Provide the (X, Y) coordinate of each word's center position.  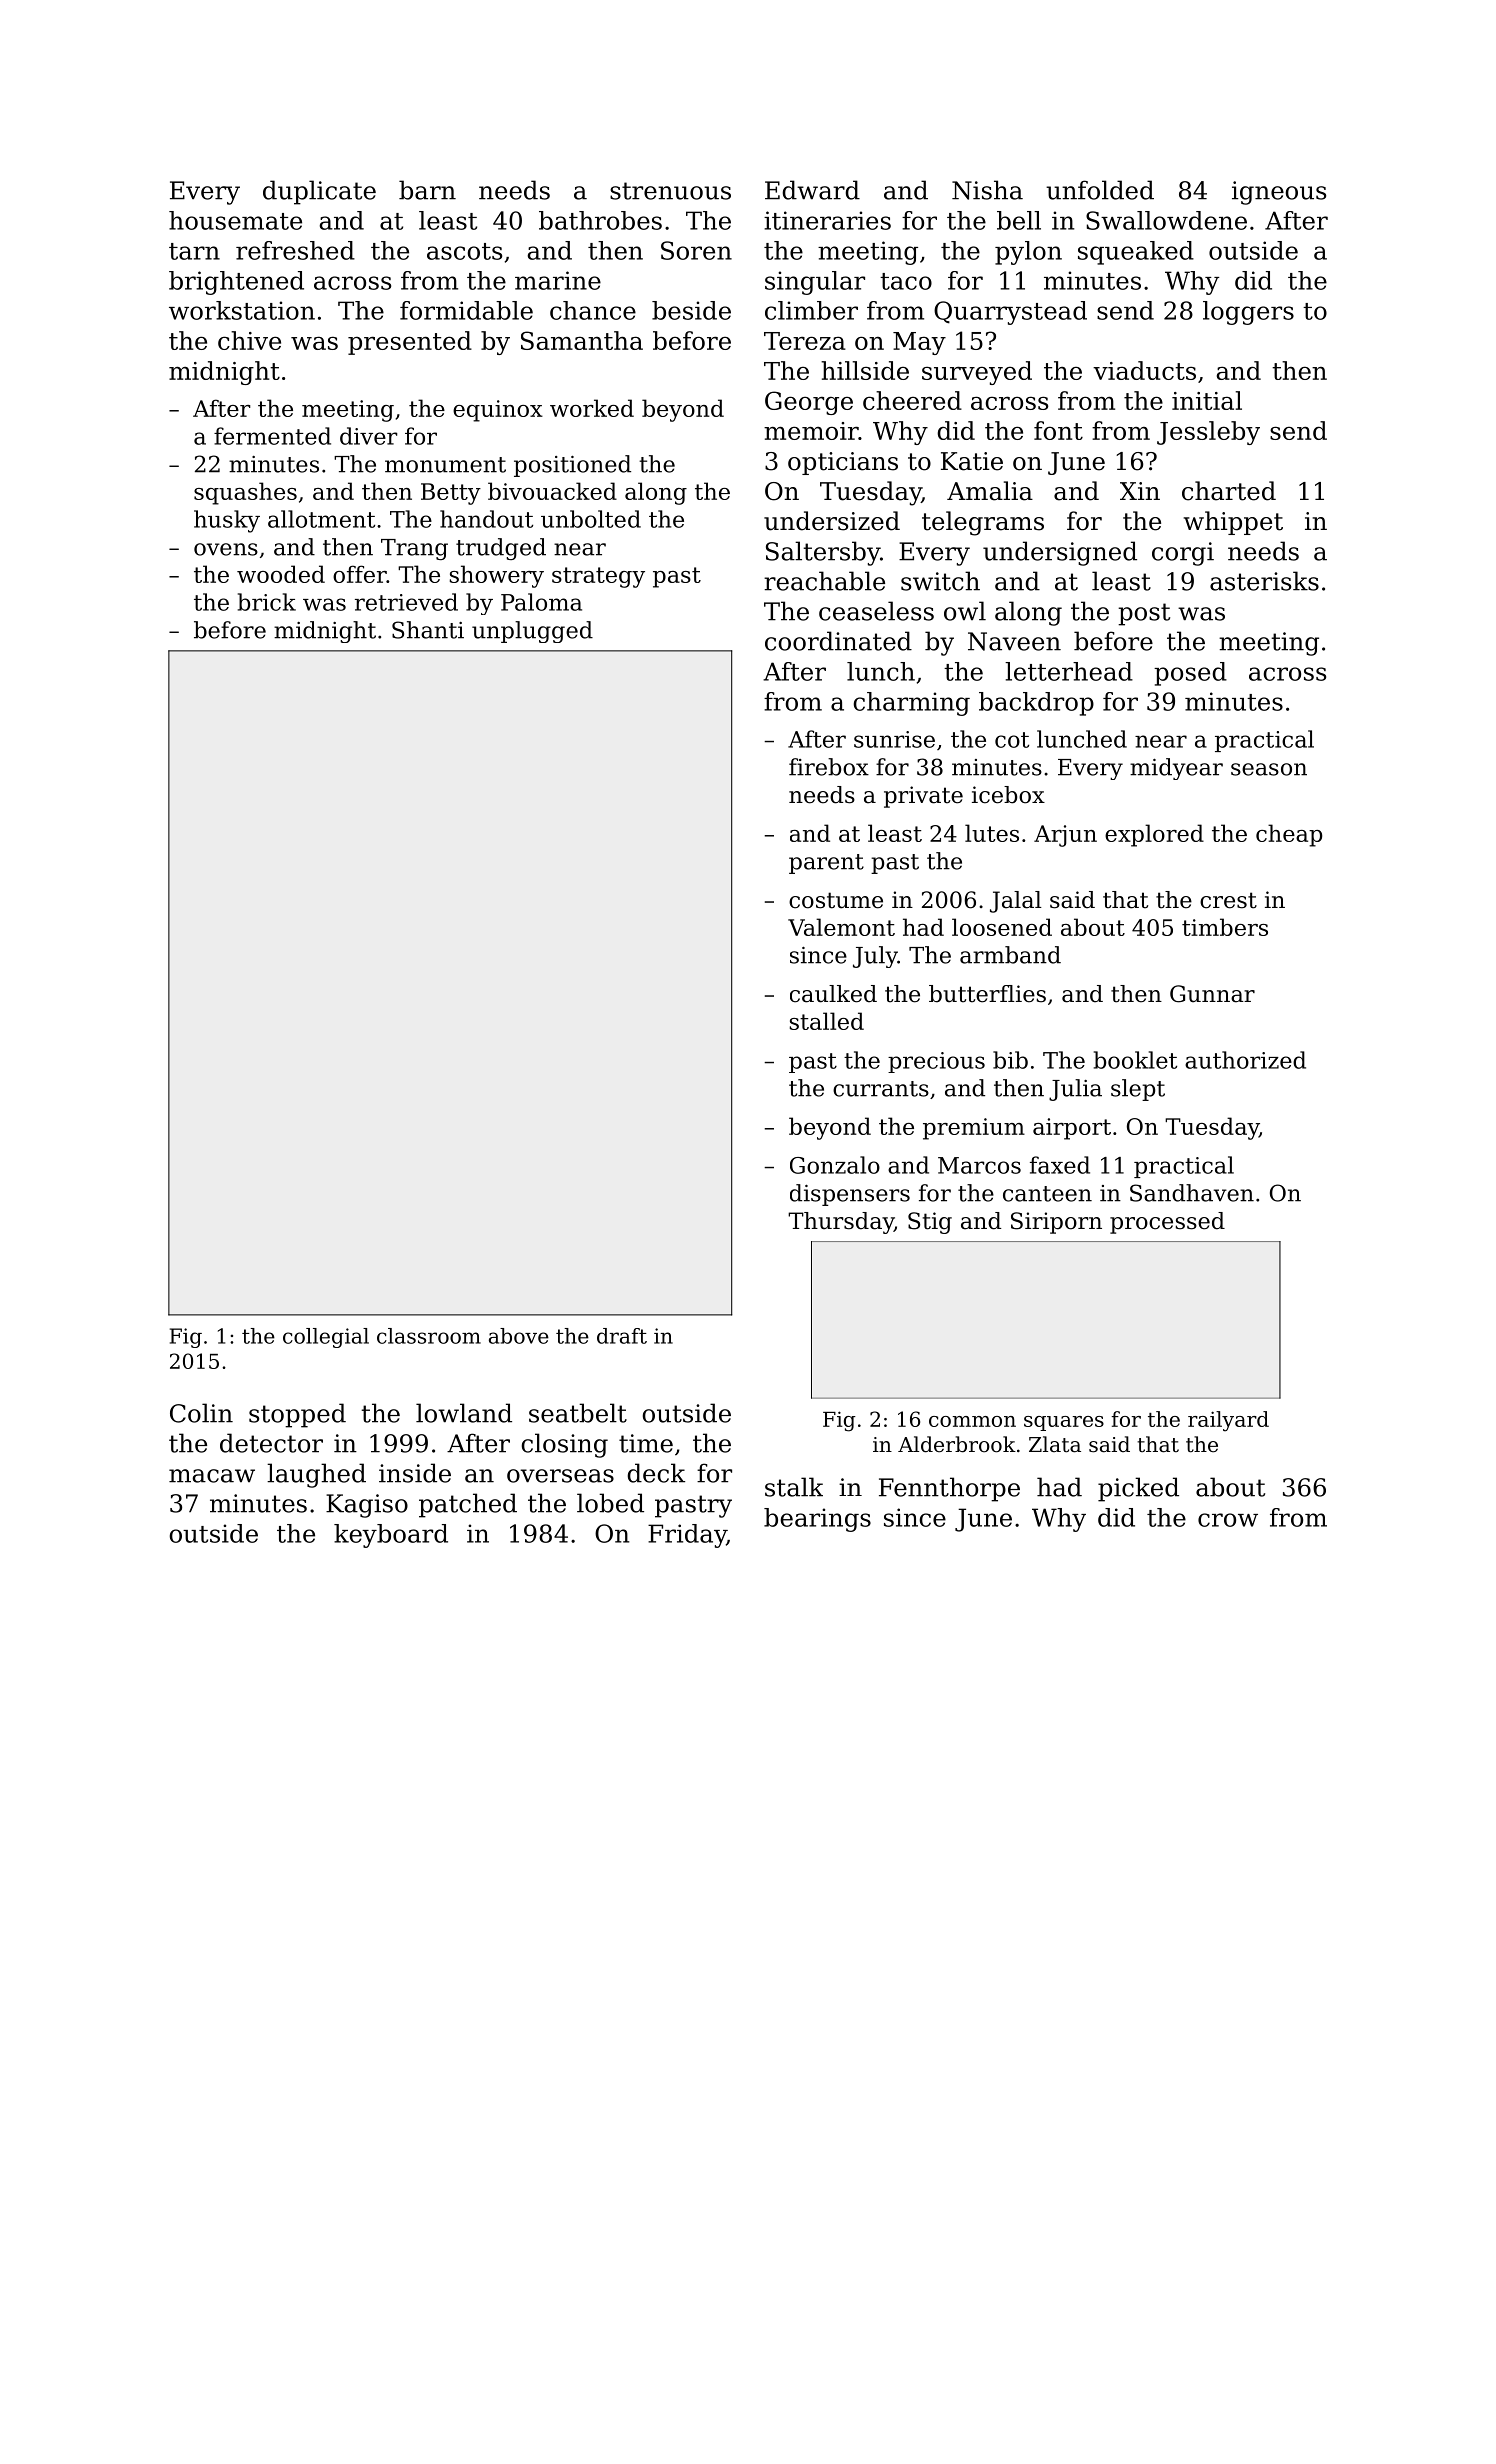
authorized (1245, 1060)
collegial (326, 1338)
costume (836, 900)
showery (497, 576)
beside (691, 310)
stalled (827, 1021)
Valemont (841, 927)
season (1269, 769)
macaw (212, 1476)
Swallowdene (1166, 220)
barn (427, 190)
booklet (1135, 1060)
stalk (794, 1487)
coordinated (838, 641)
